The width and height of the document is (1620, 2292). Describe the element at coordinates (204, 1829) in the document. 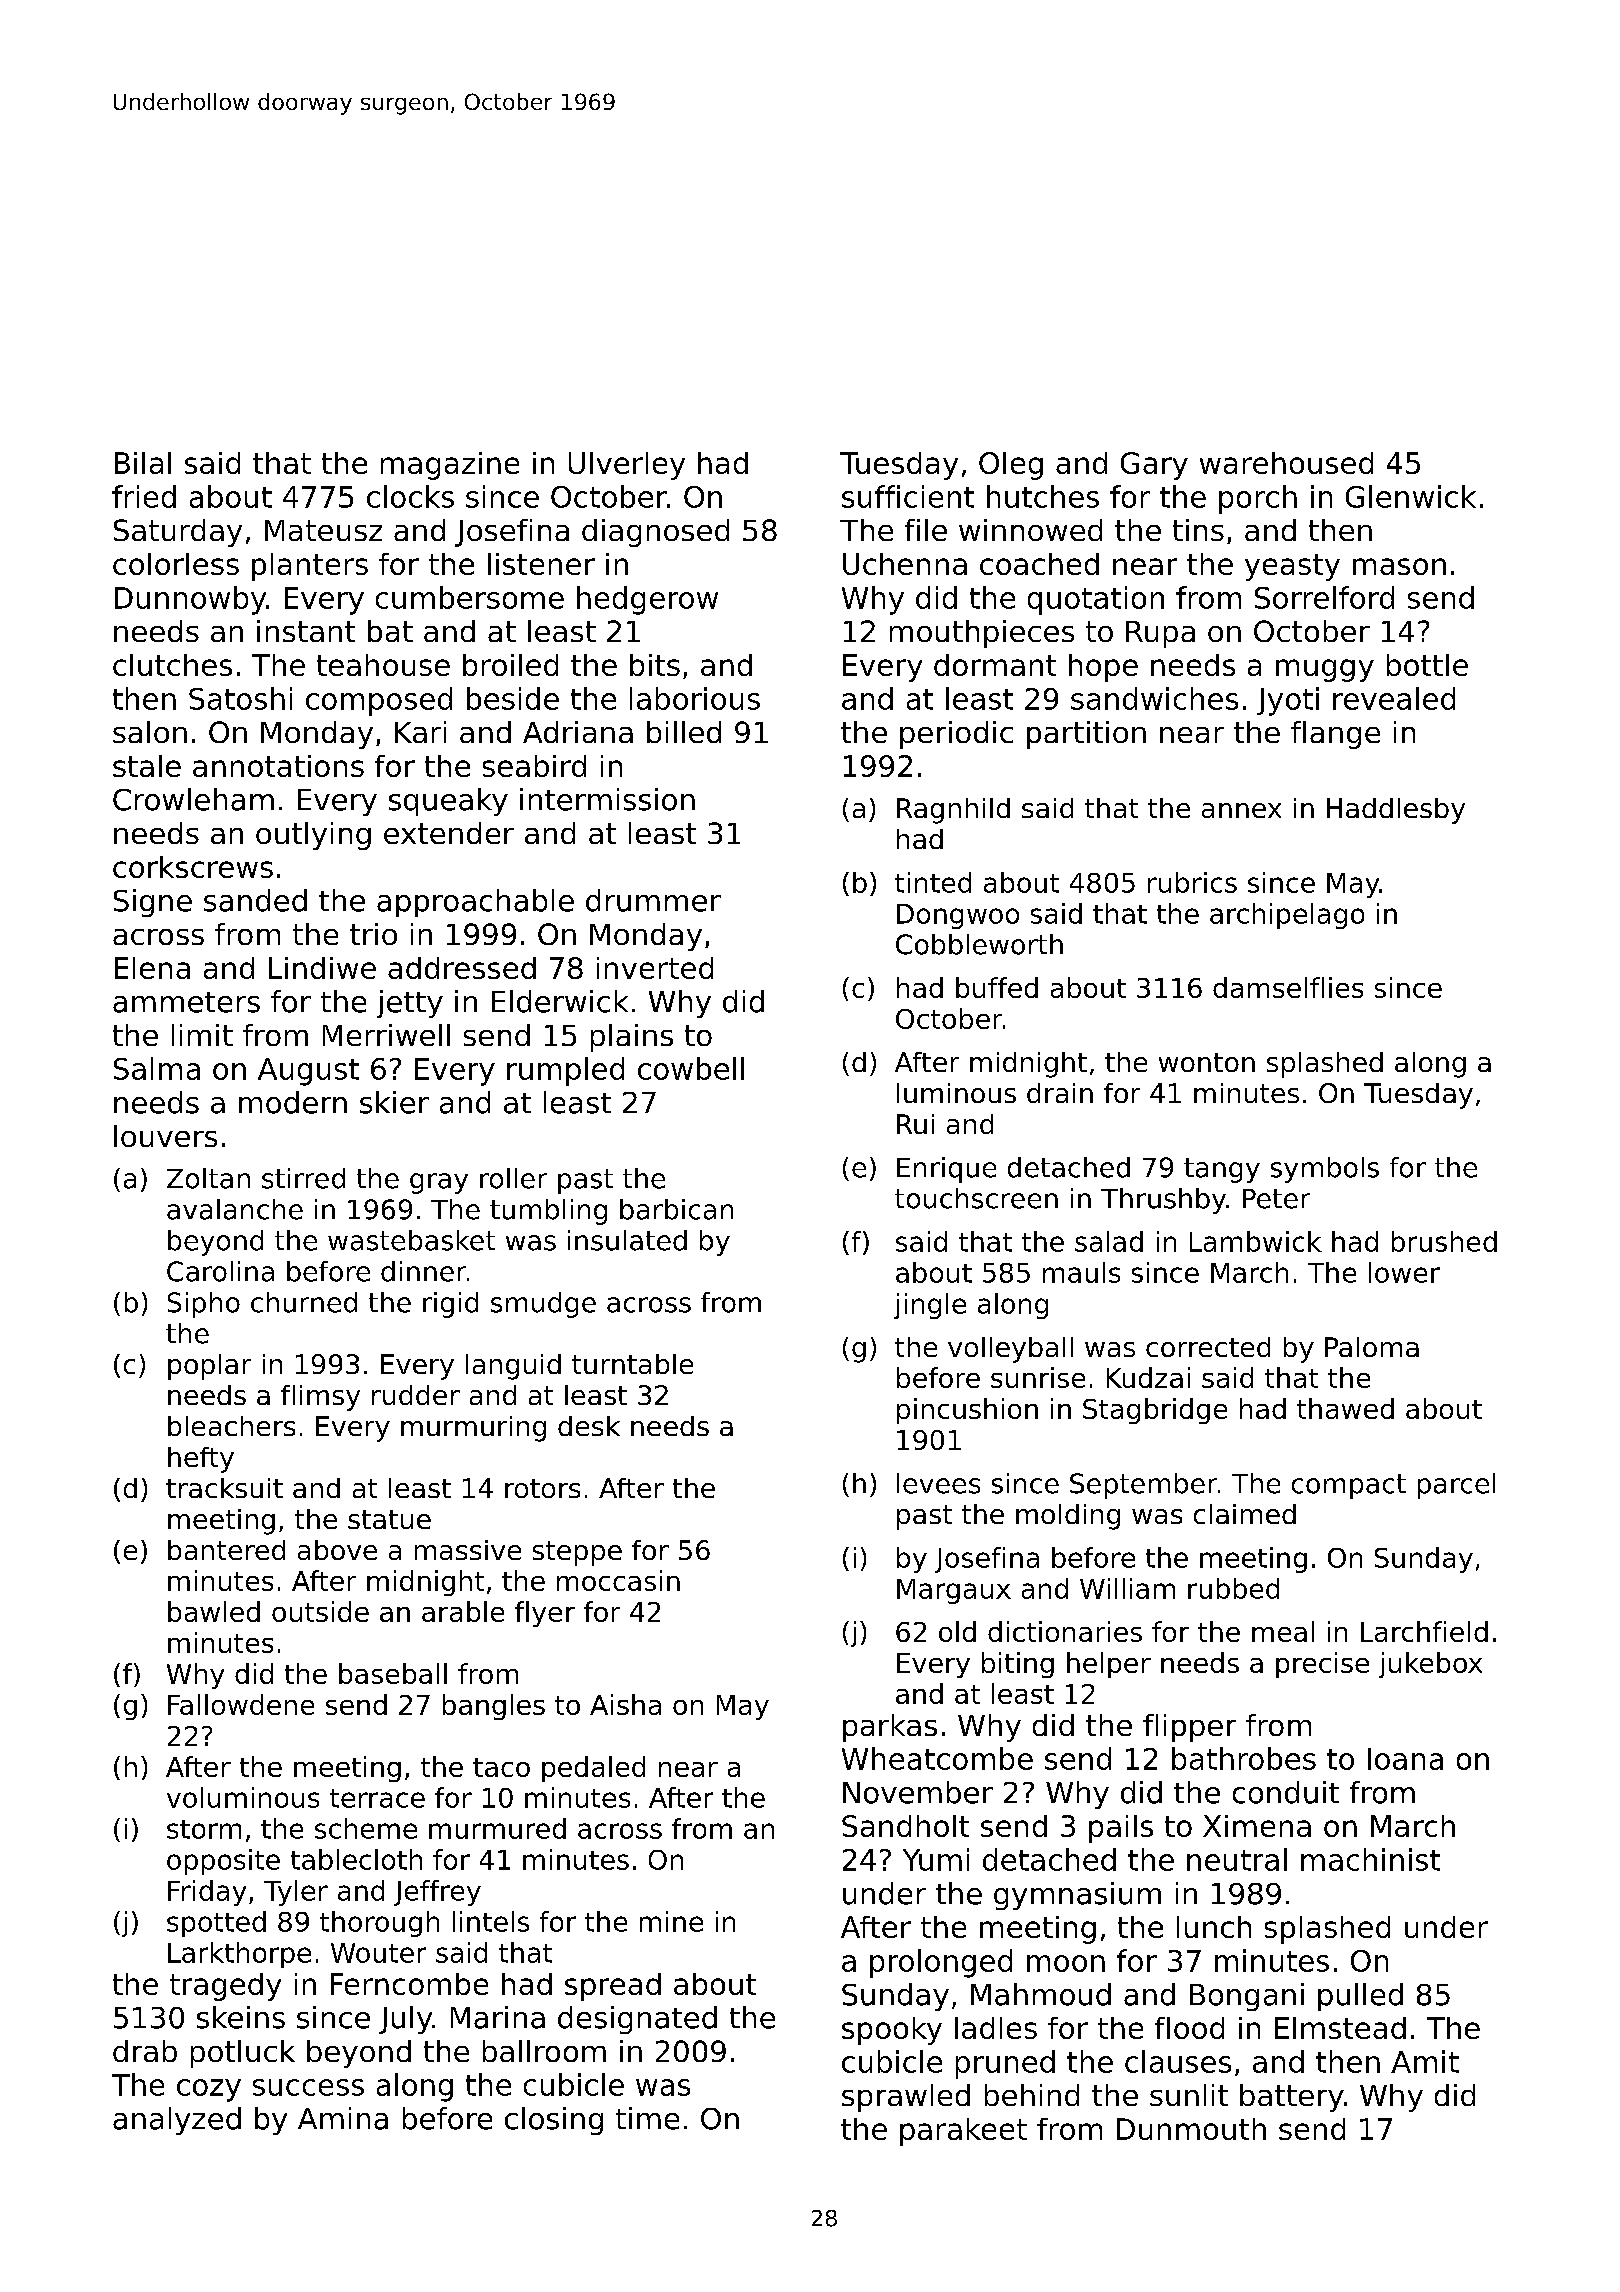

I see `storm` at that location.
